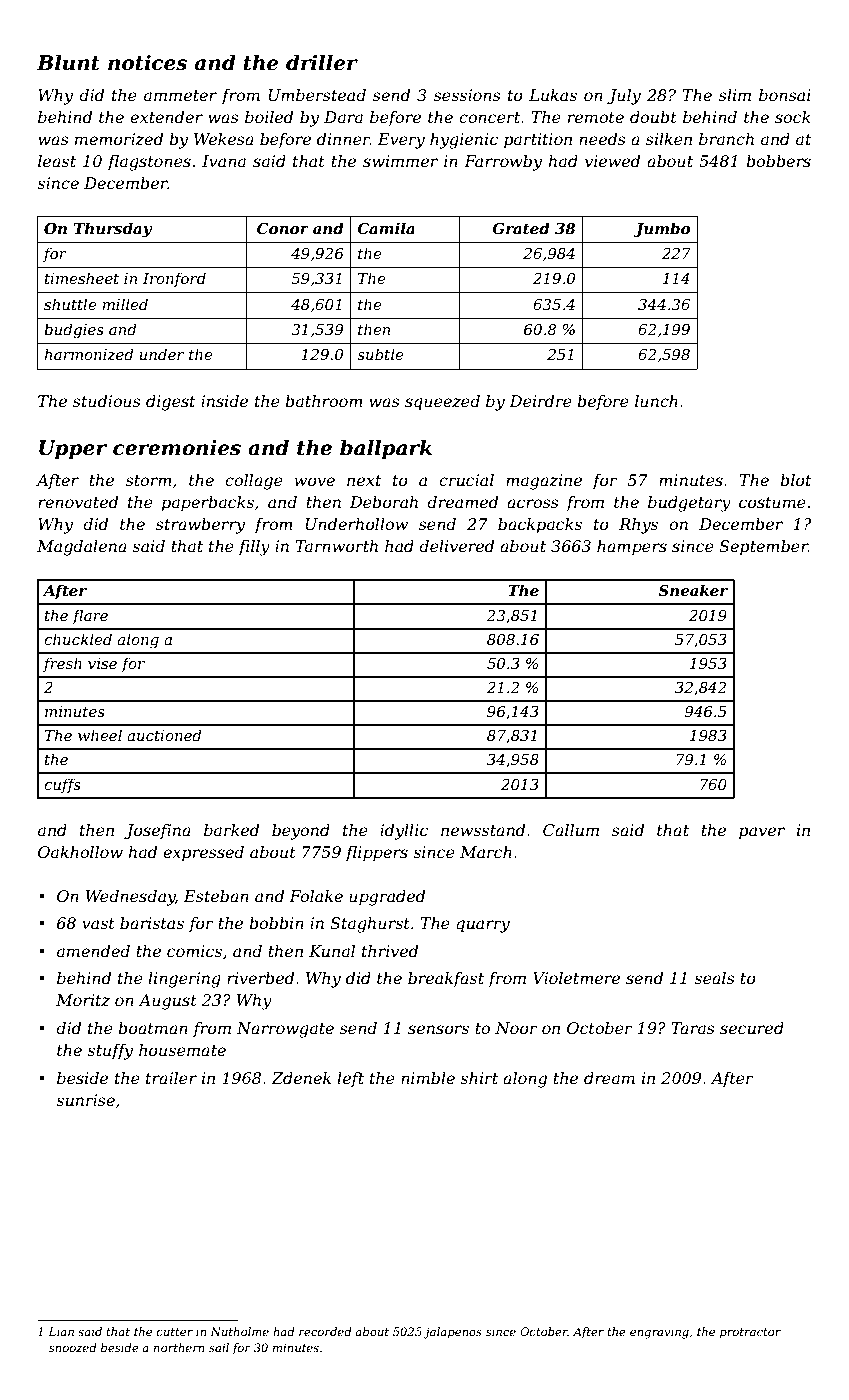 This screenshot has height=1400, width=849. Describe the element at coordinates (167, 1002) in the screenshot. I see `August` at that location.
